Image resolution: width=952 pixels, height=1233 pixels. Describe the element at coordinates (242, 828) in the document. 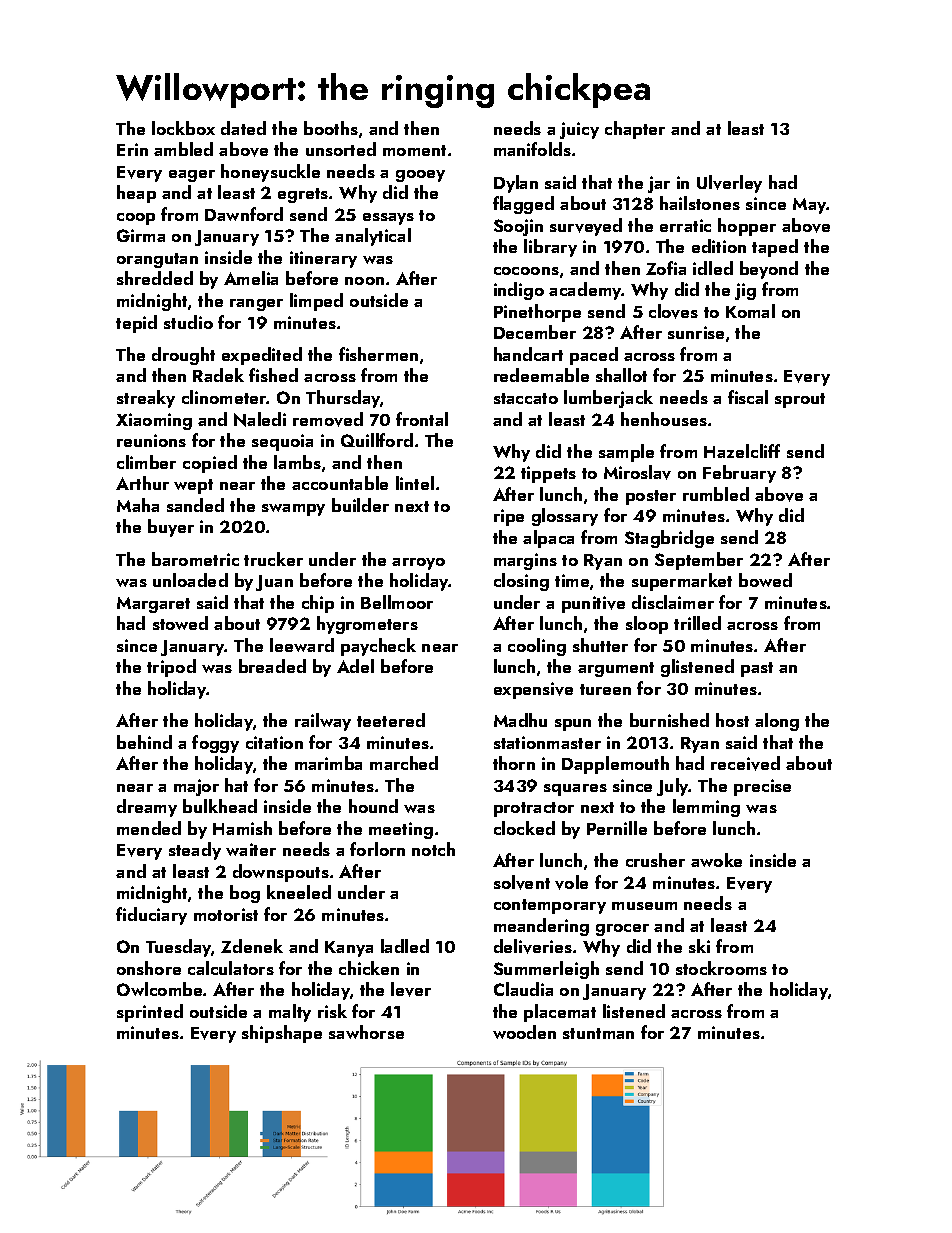

I see `Hamish` at that location.
